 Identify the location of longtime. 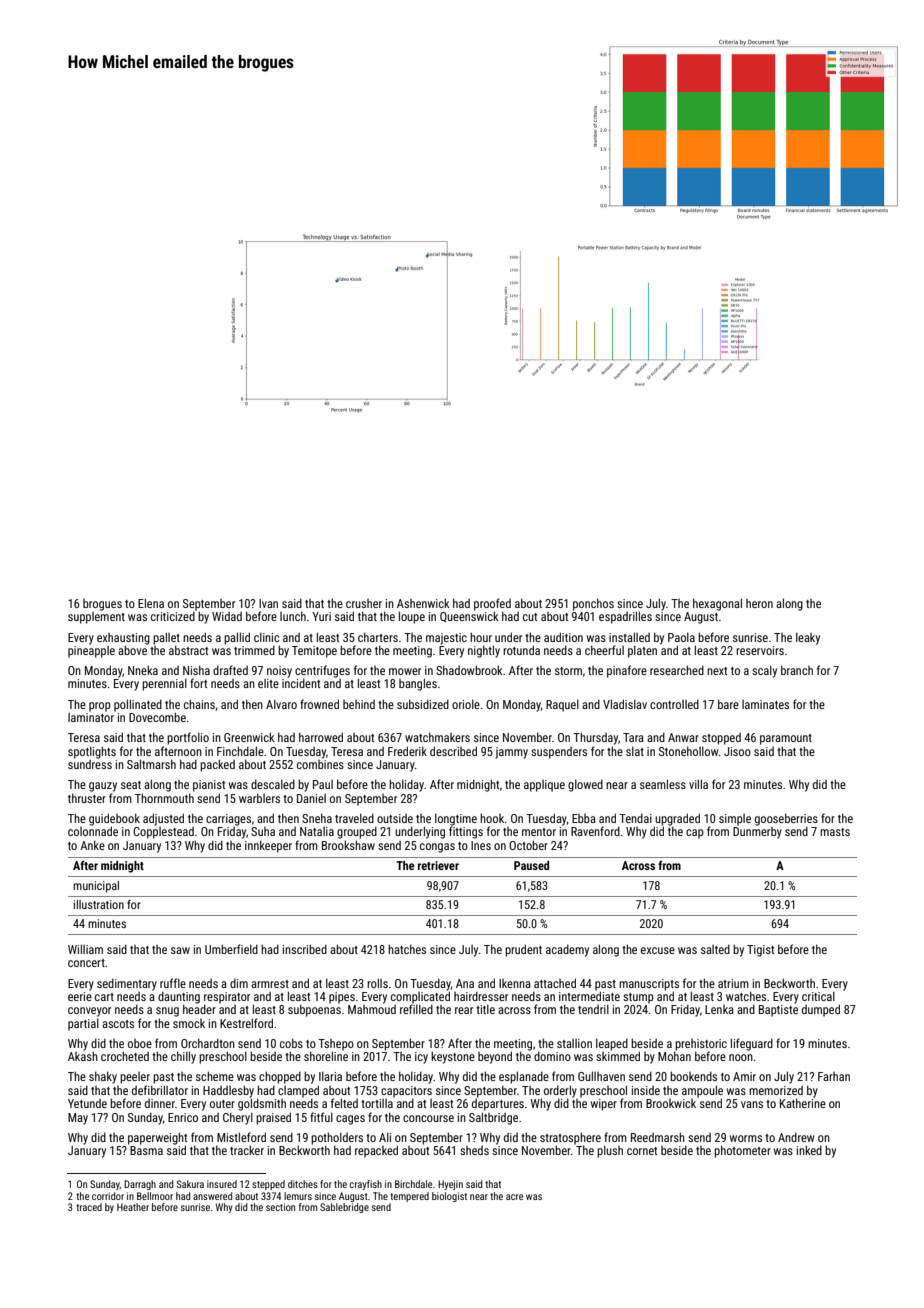
(456, 819).
